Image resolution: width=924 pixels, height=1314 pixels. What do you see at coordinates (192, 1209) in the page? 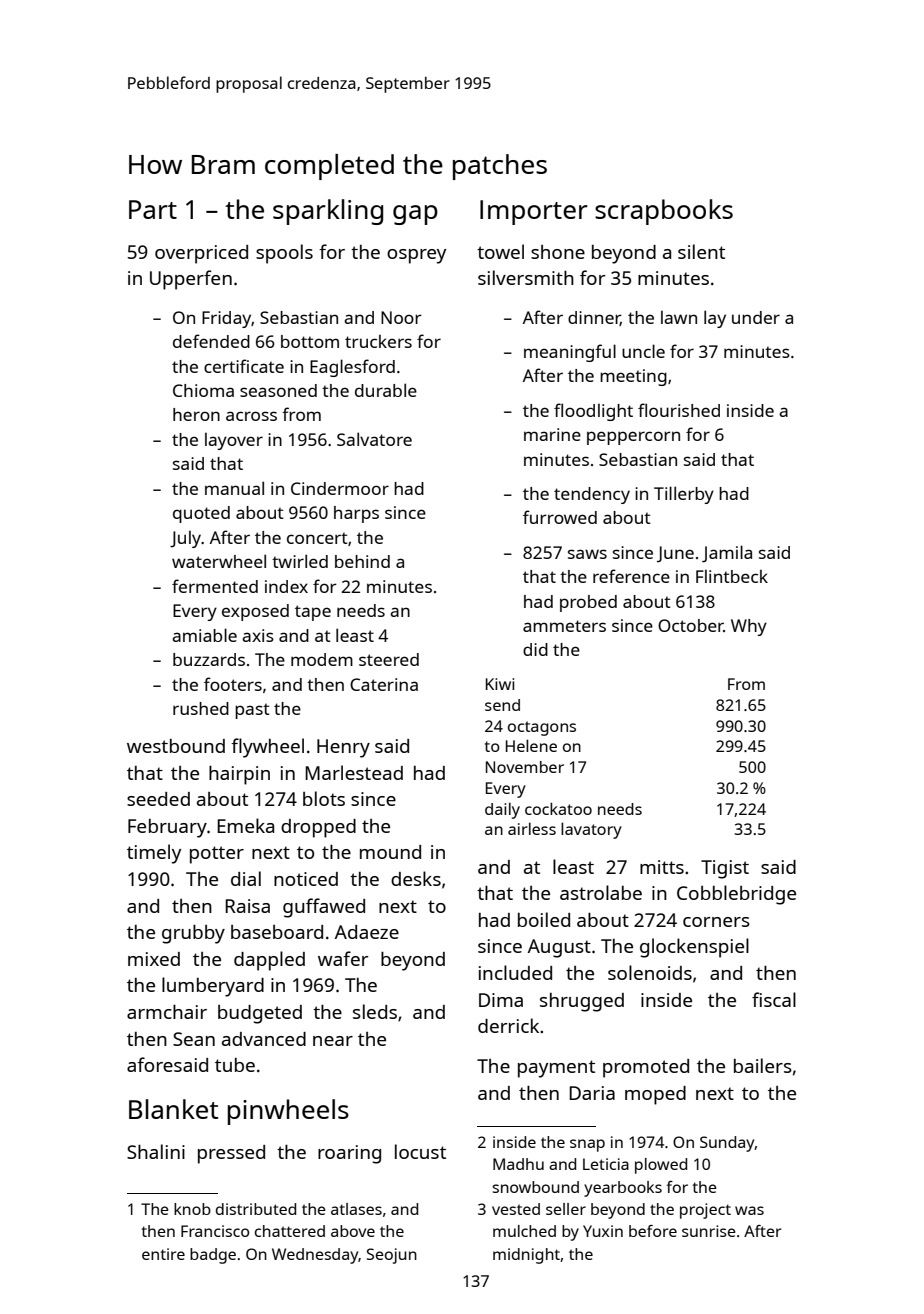
I see `knob` at bounding box center [192, 1209].
